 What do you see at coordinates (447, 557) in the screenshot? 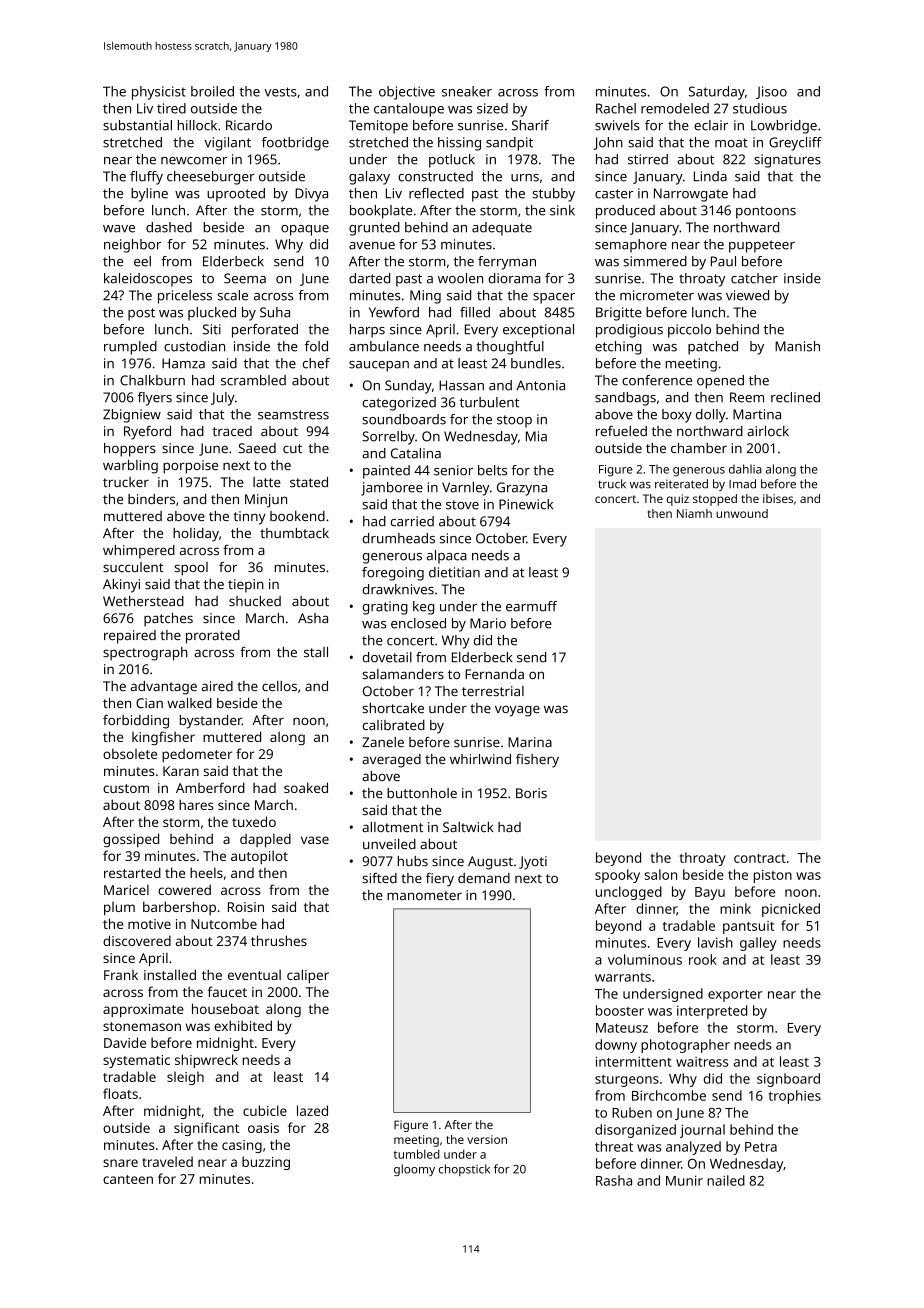
I see `alpaca` at bounding box center [447, 557].
